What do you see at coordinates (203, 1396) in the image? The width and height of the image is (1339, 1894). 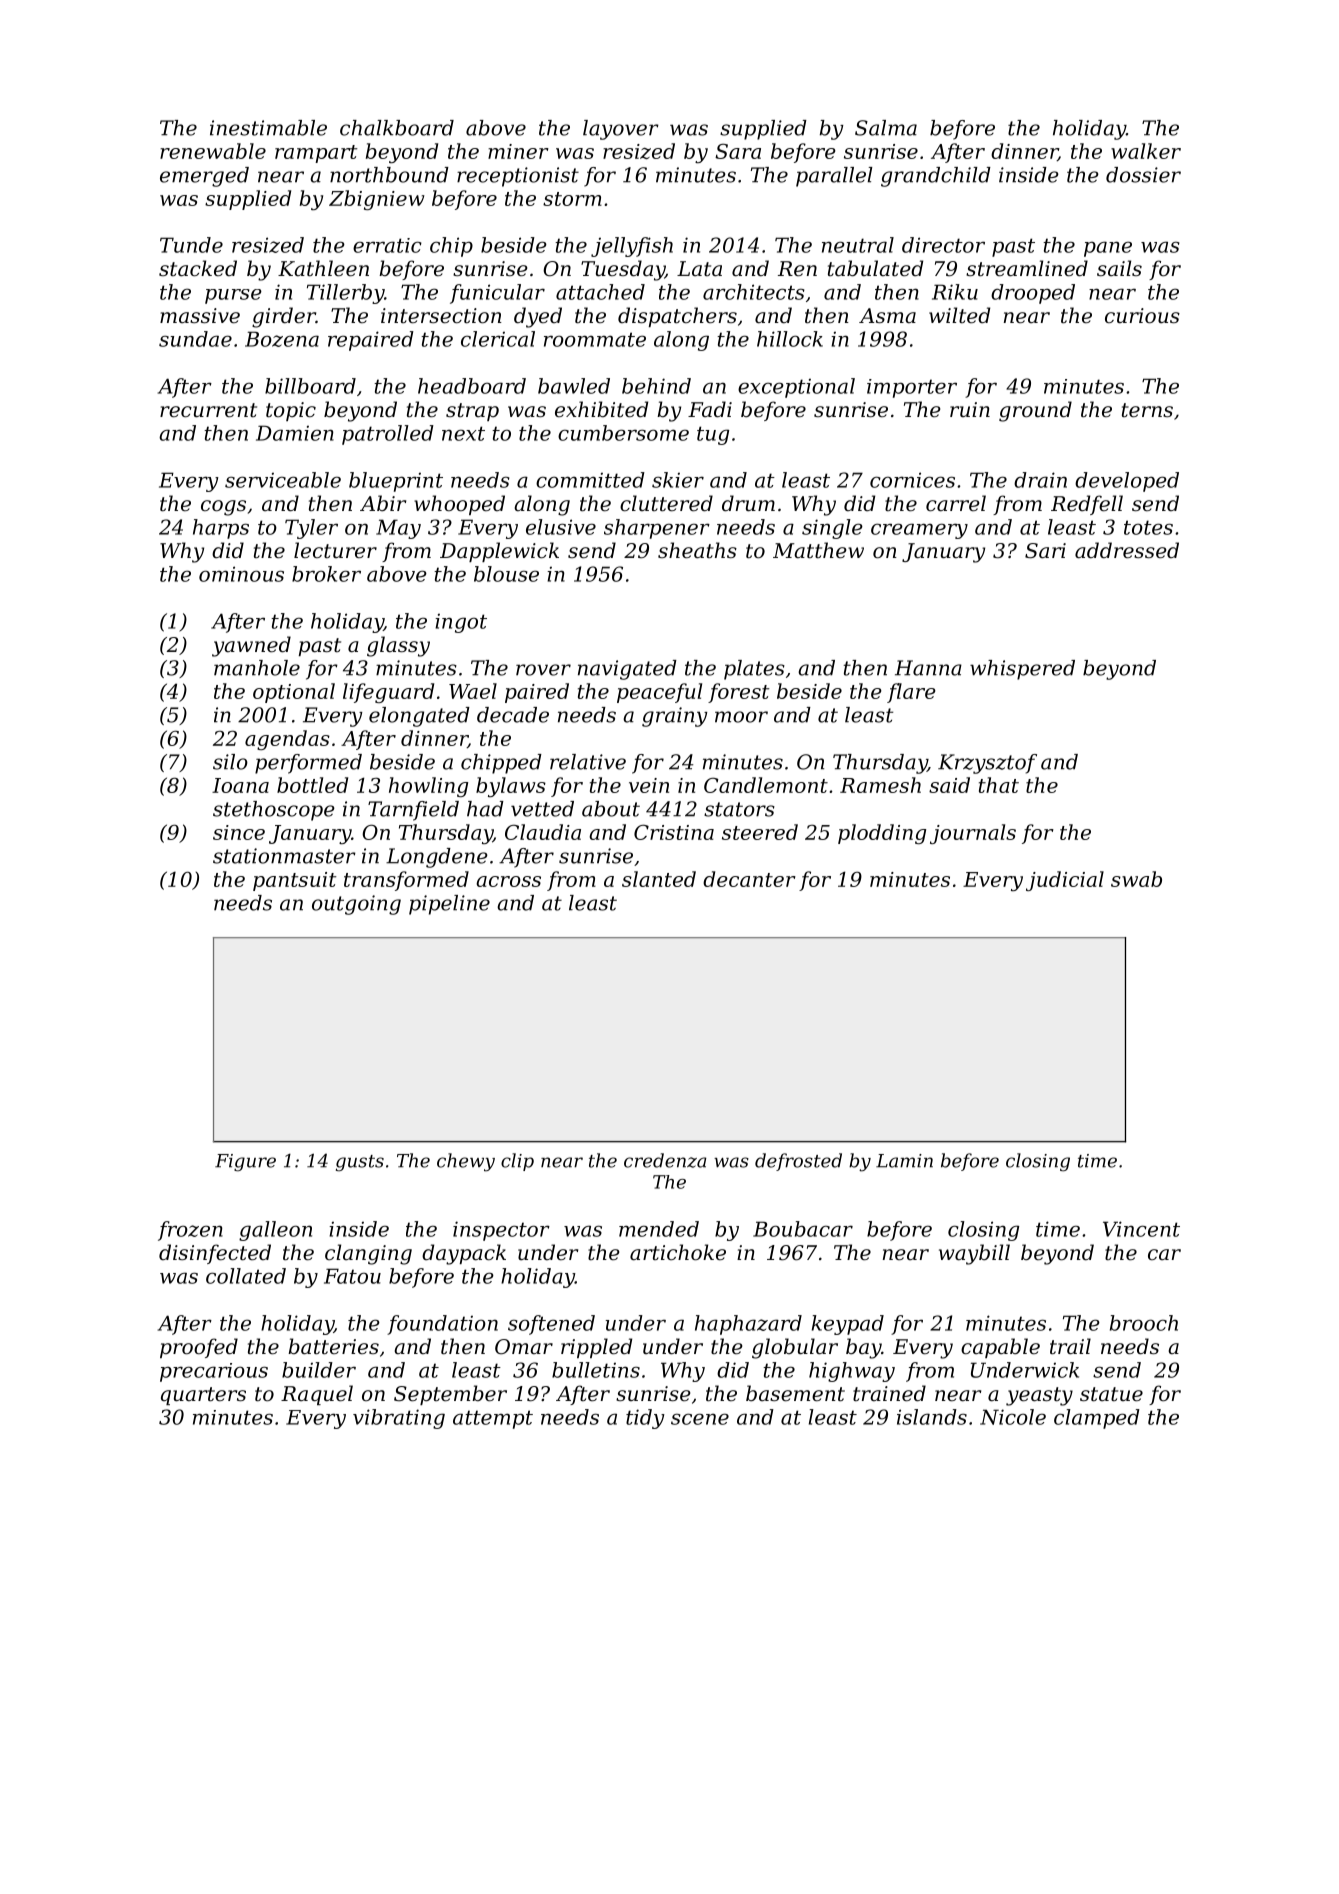 I see `quarters` at bounding box center [203, 1396].
